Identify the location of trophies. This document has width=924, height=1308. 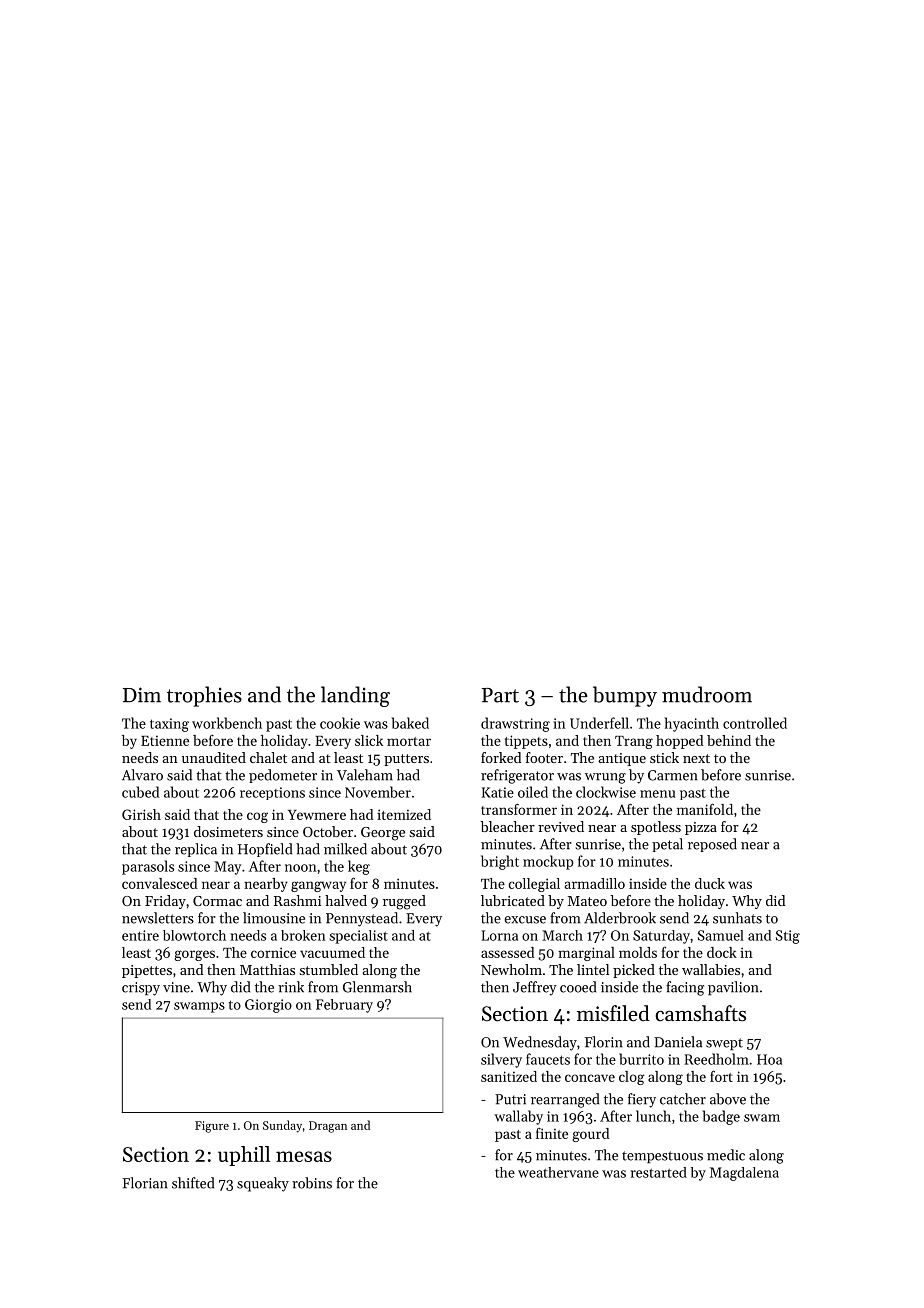
(204, 696).
